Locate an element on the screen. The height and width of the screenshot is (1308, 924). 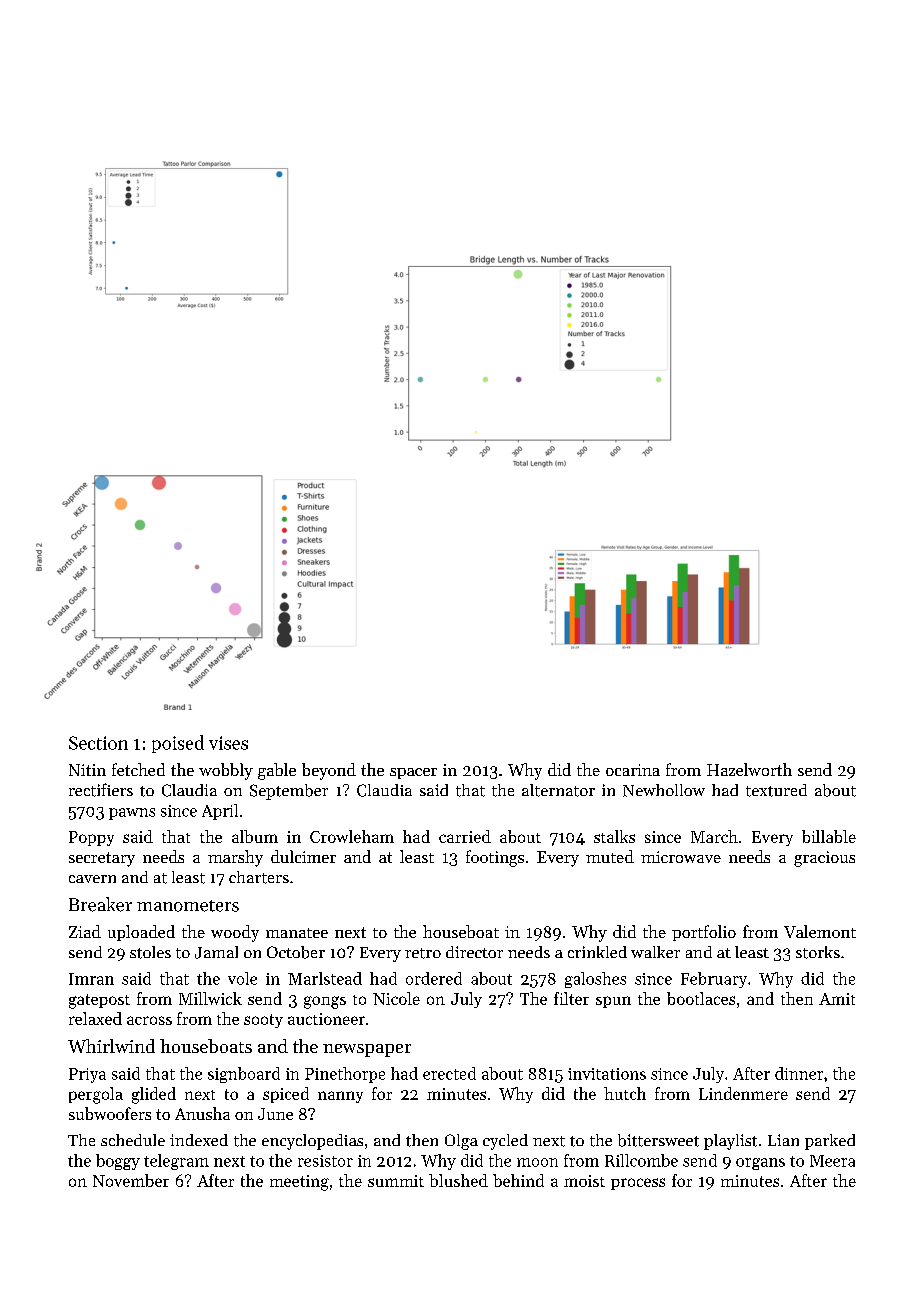
carried is located at coordinates (465, 836).
